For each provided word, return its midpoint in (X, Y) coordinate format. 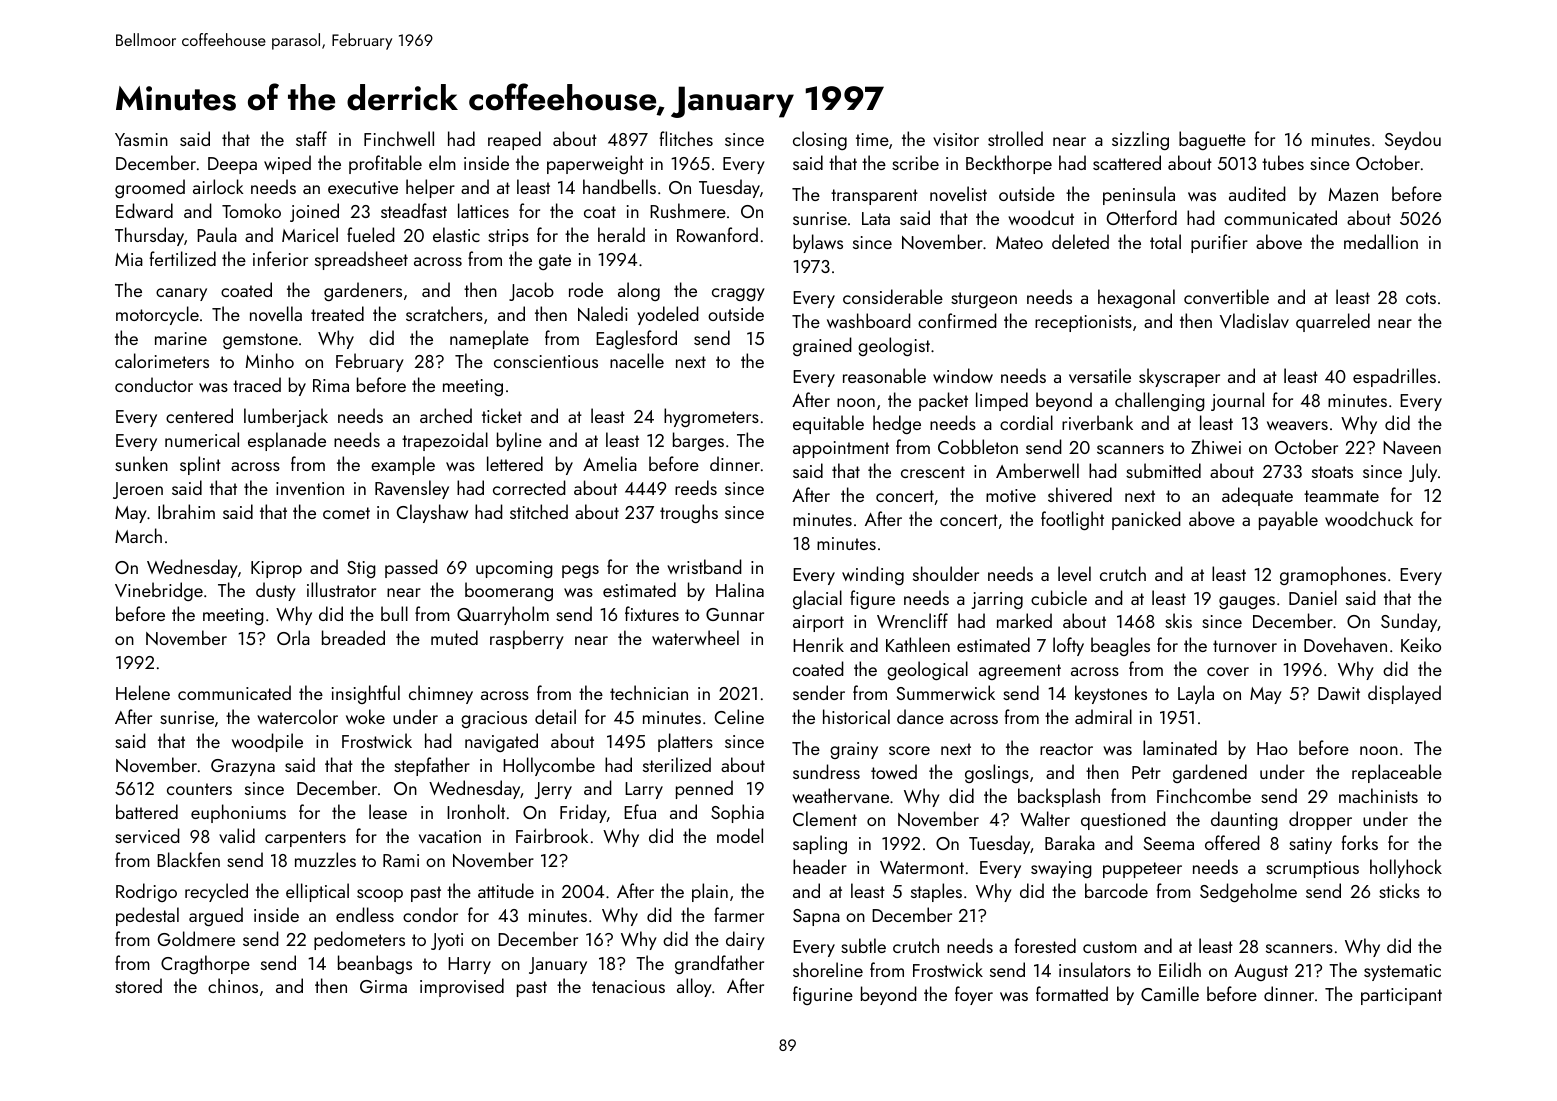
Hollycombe (549, 766)
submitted (1163, 470)
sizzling (1140, 140)
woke (365, 716)
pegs (580, 571)
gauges (1247, 602)
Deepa (232, 165)
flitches (686, 138)
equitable (828, 424)
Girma (383, 986)
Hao (1272, 748)
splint (200, 465)
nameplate (489, 339)
